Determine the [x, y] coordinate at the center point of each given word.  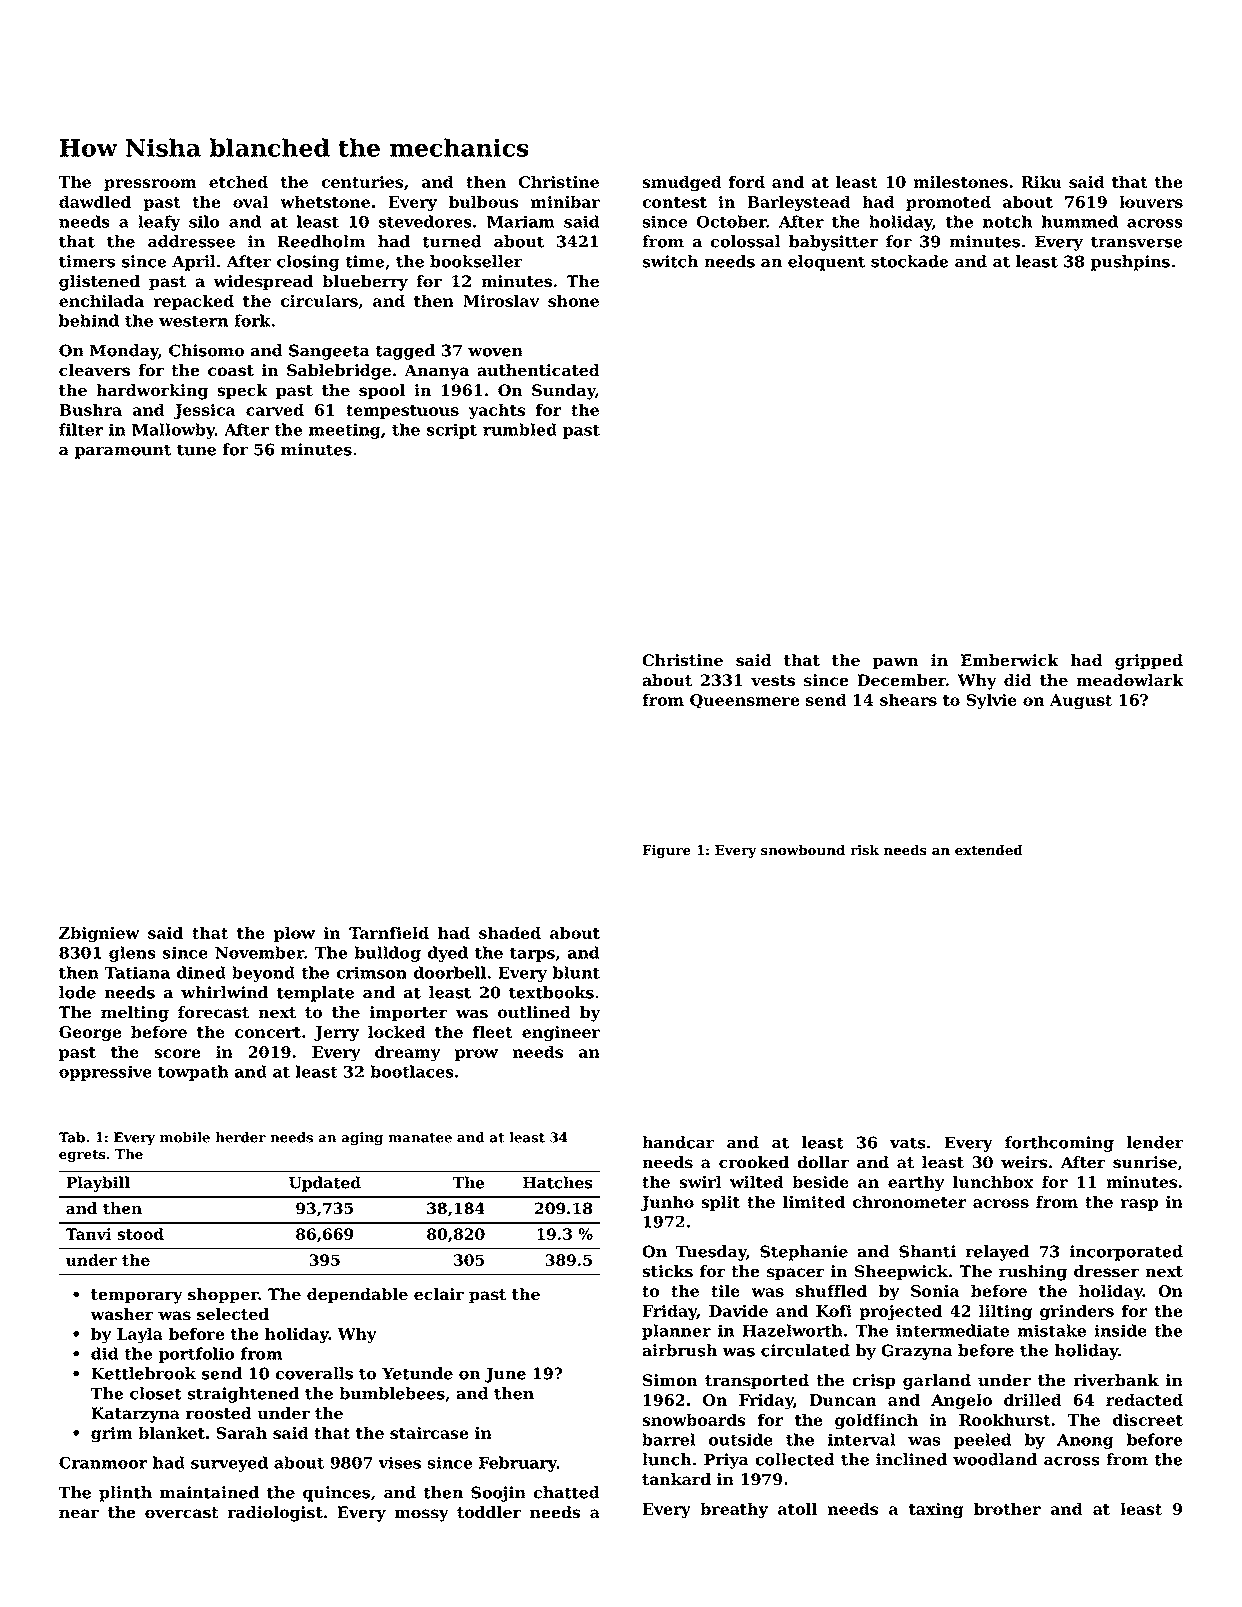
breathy [734, 1510]
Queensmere [745, 701]
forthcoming [1059, 1144]
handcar [678, 1142]
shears [908, 699]
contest [674, 202]
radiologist [275, 1514]
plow [294, 934]
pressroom [150, 185]
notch [1007, 221]
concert [268, 1032]
